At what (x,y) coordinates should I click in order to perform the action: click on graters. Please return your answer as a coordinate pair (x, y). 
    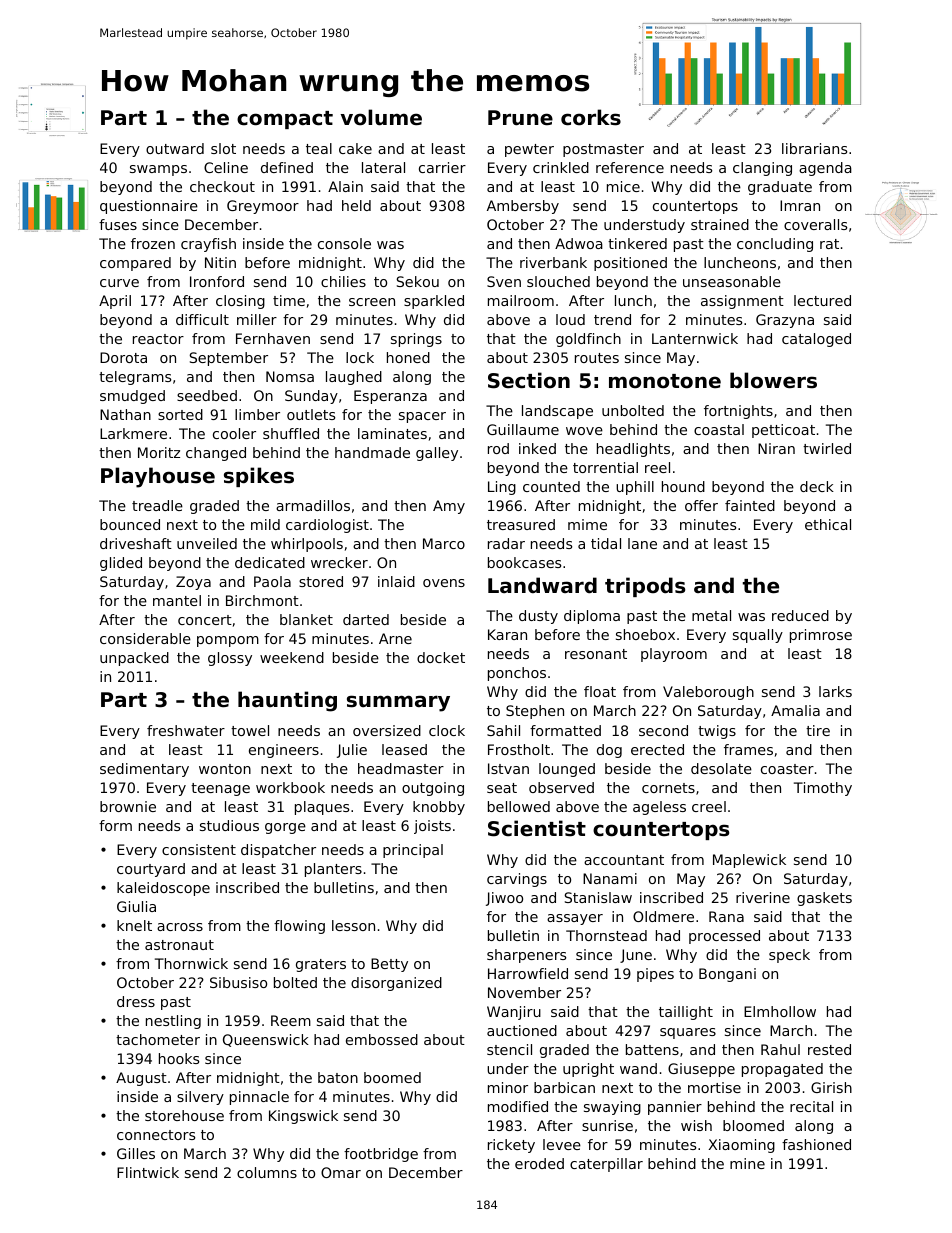
    Looking at the image, I should click on (321, 965).
